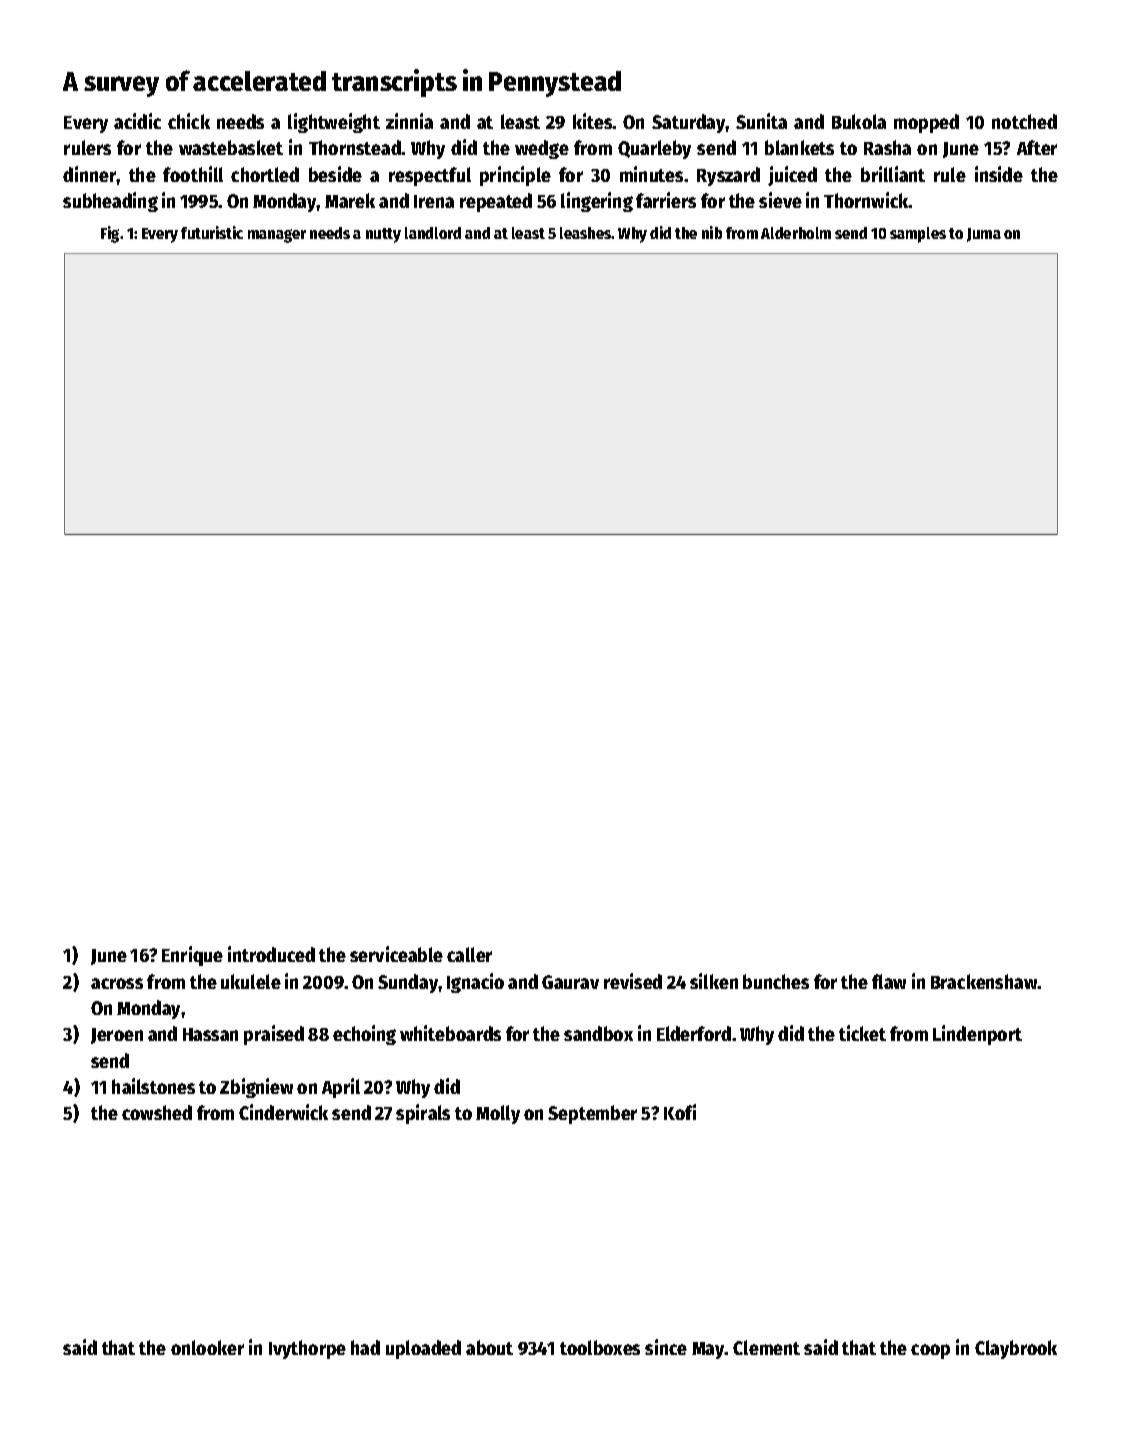  Describe the element at coordinates (714, 981) in the screenshot. I see `silken` at that location.
